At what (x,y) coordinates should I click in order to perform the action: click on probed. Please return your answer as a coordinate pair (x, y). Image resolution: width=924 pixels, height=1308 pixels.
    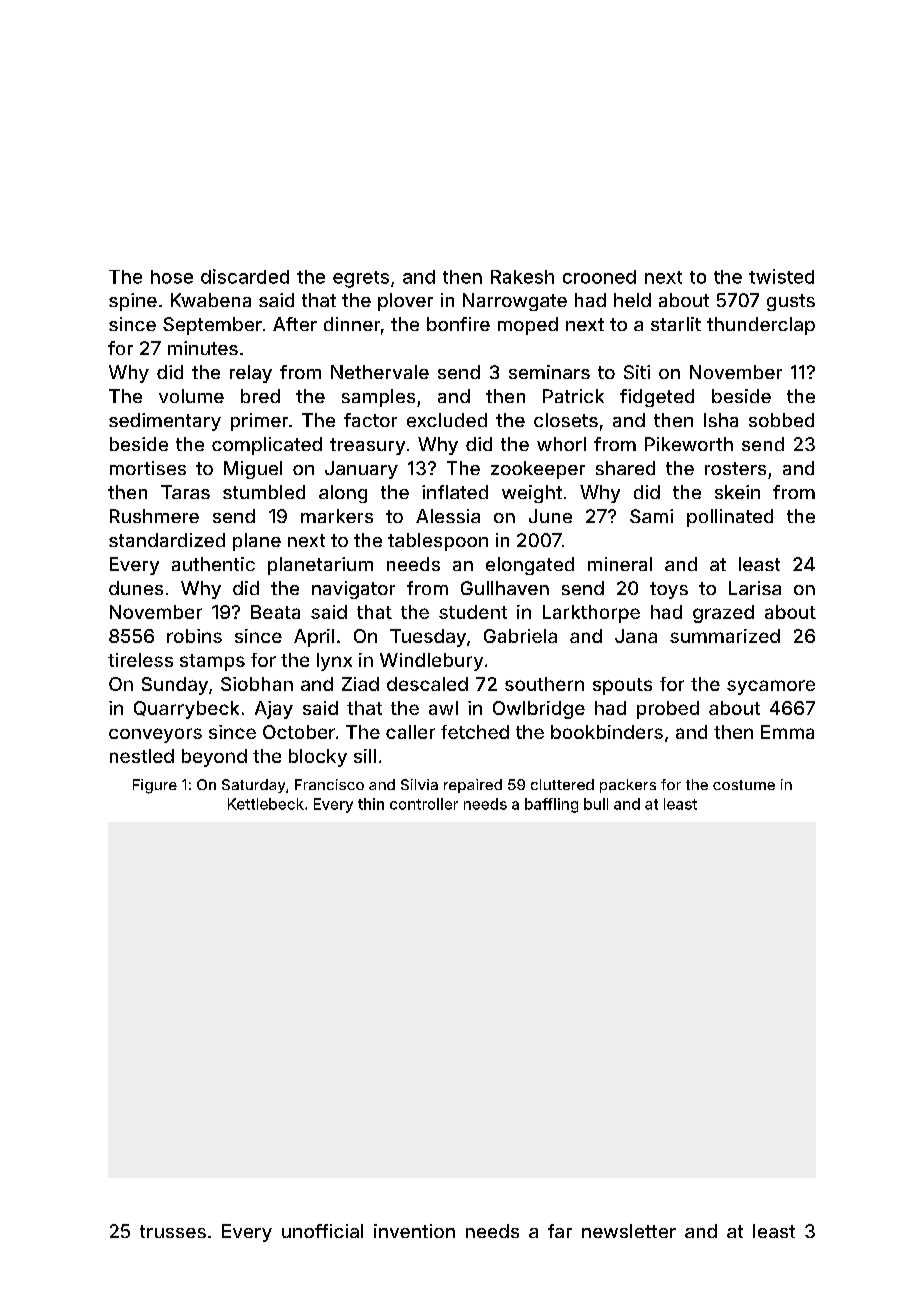
    Looking at the image, I should click on (668, 710).
